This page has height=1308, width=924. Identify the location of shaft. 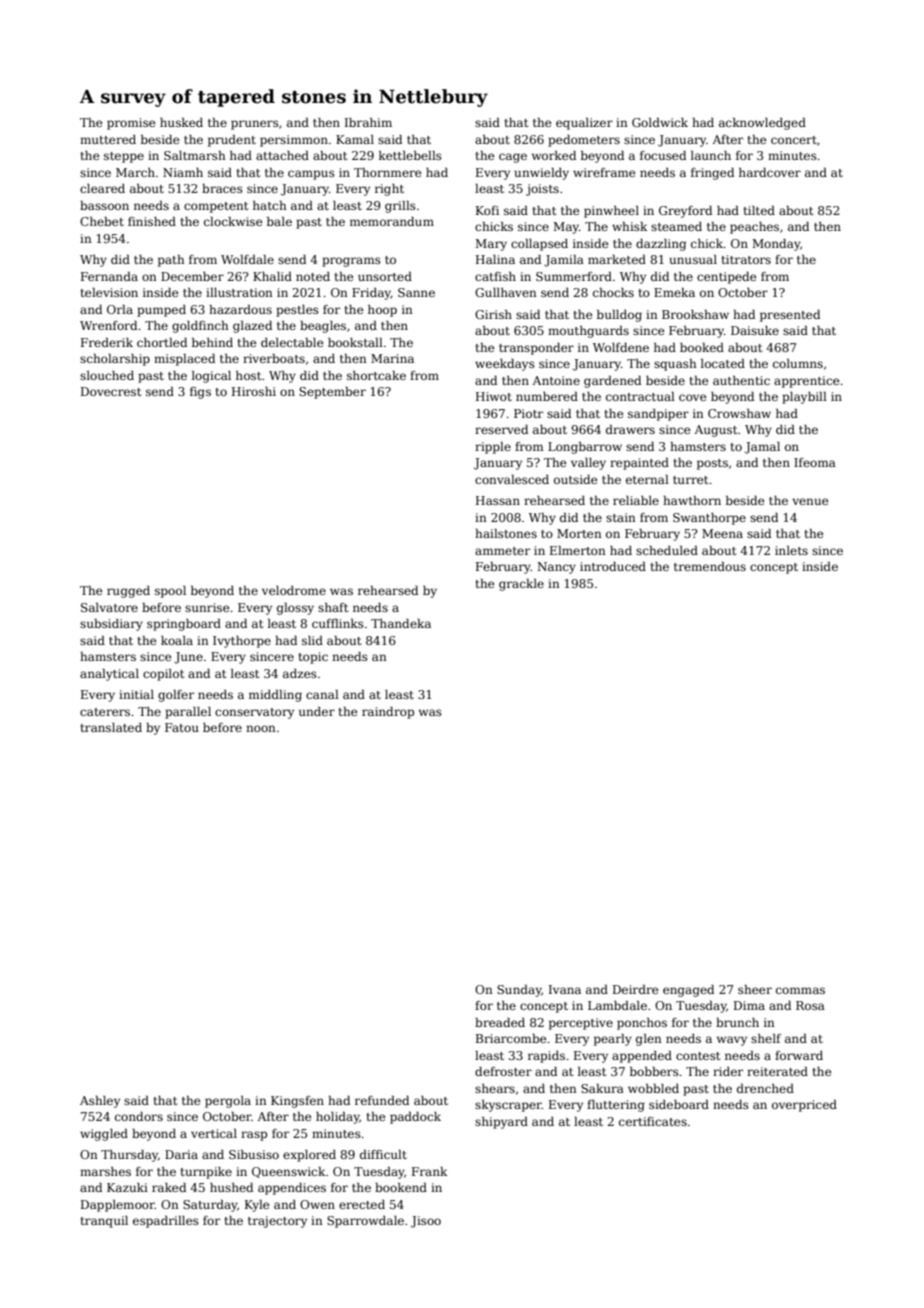
(333, 607).
